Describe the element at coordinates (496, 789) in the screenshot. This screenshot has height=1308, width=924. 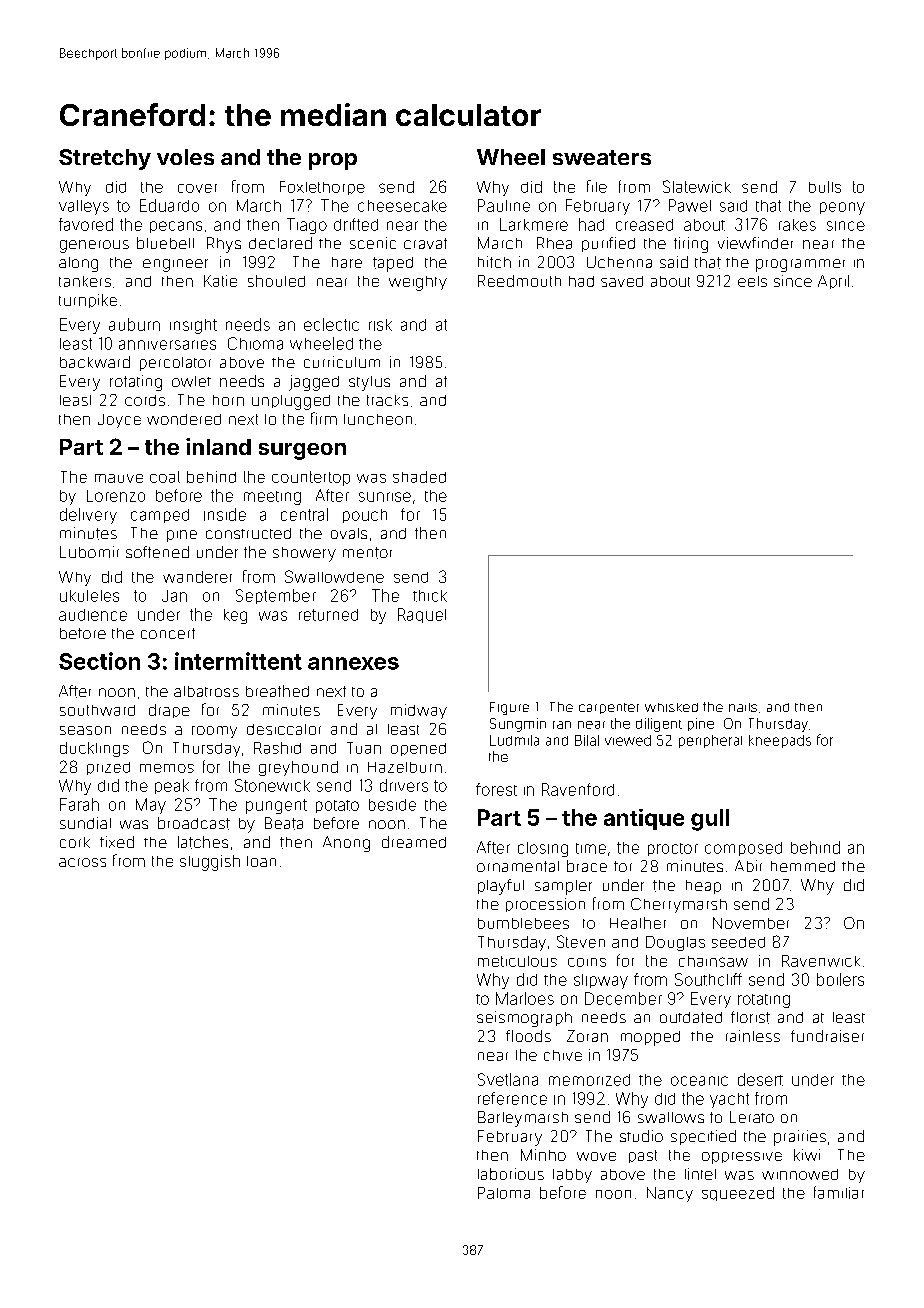
I see `forest` at that location.
